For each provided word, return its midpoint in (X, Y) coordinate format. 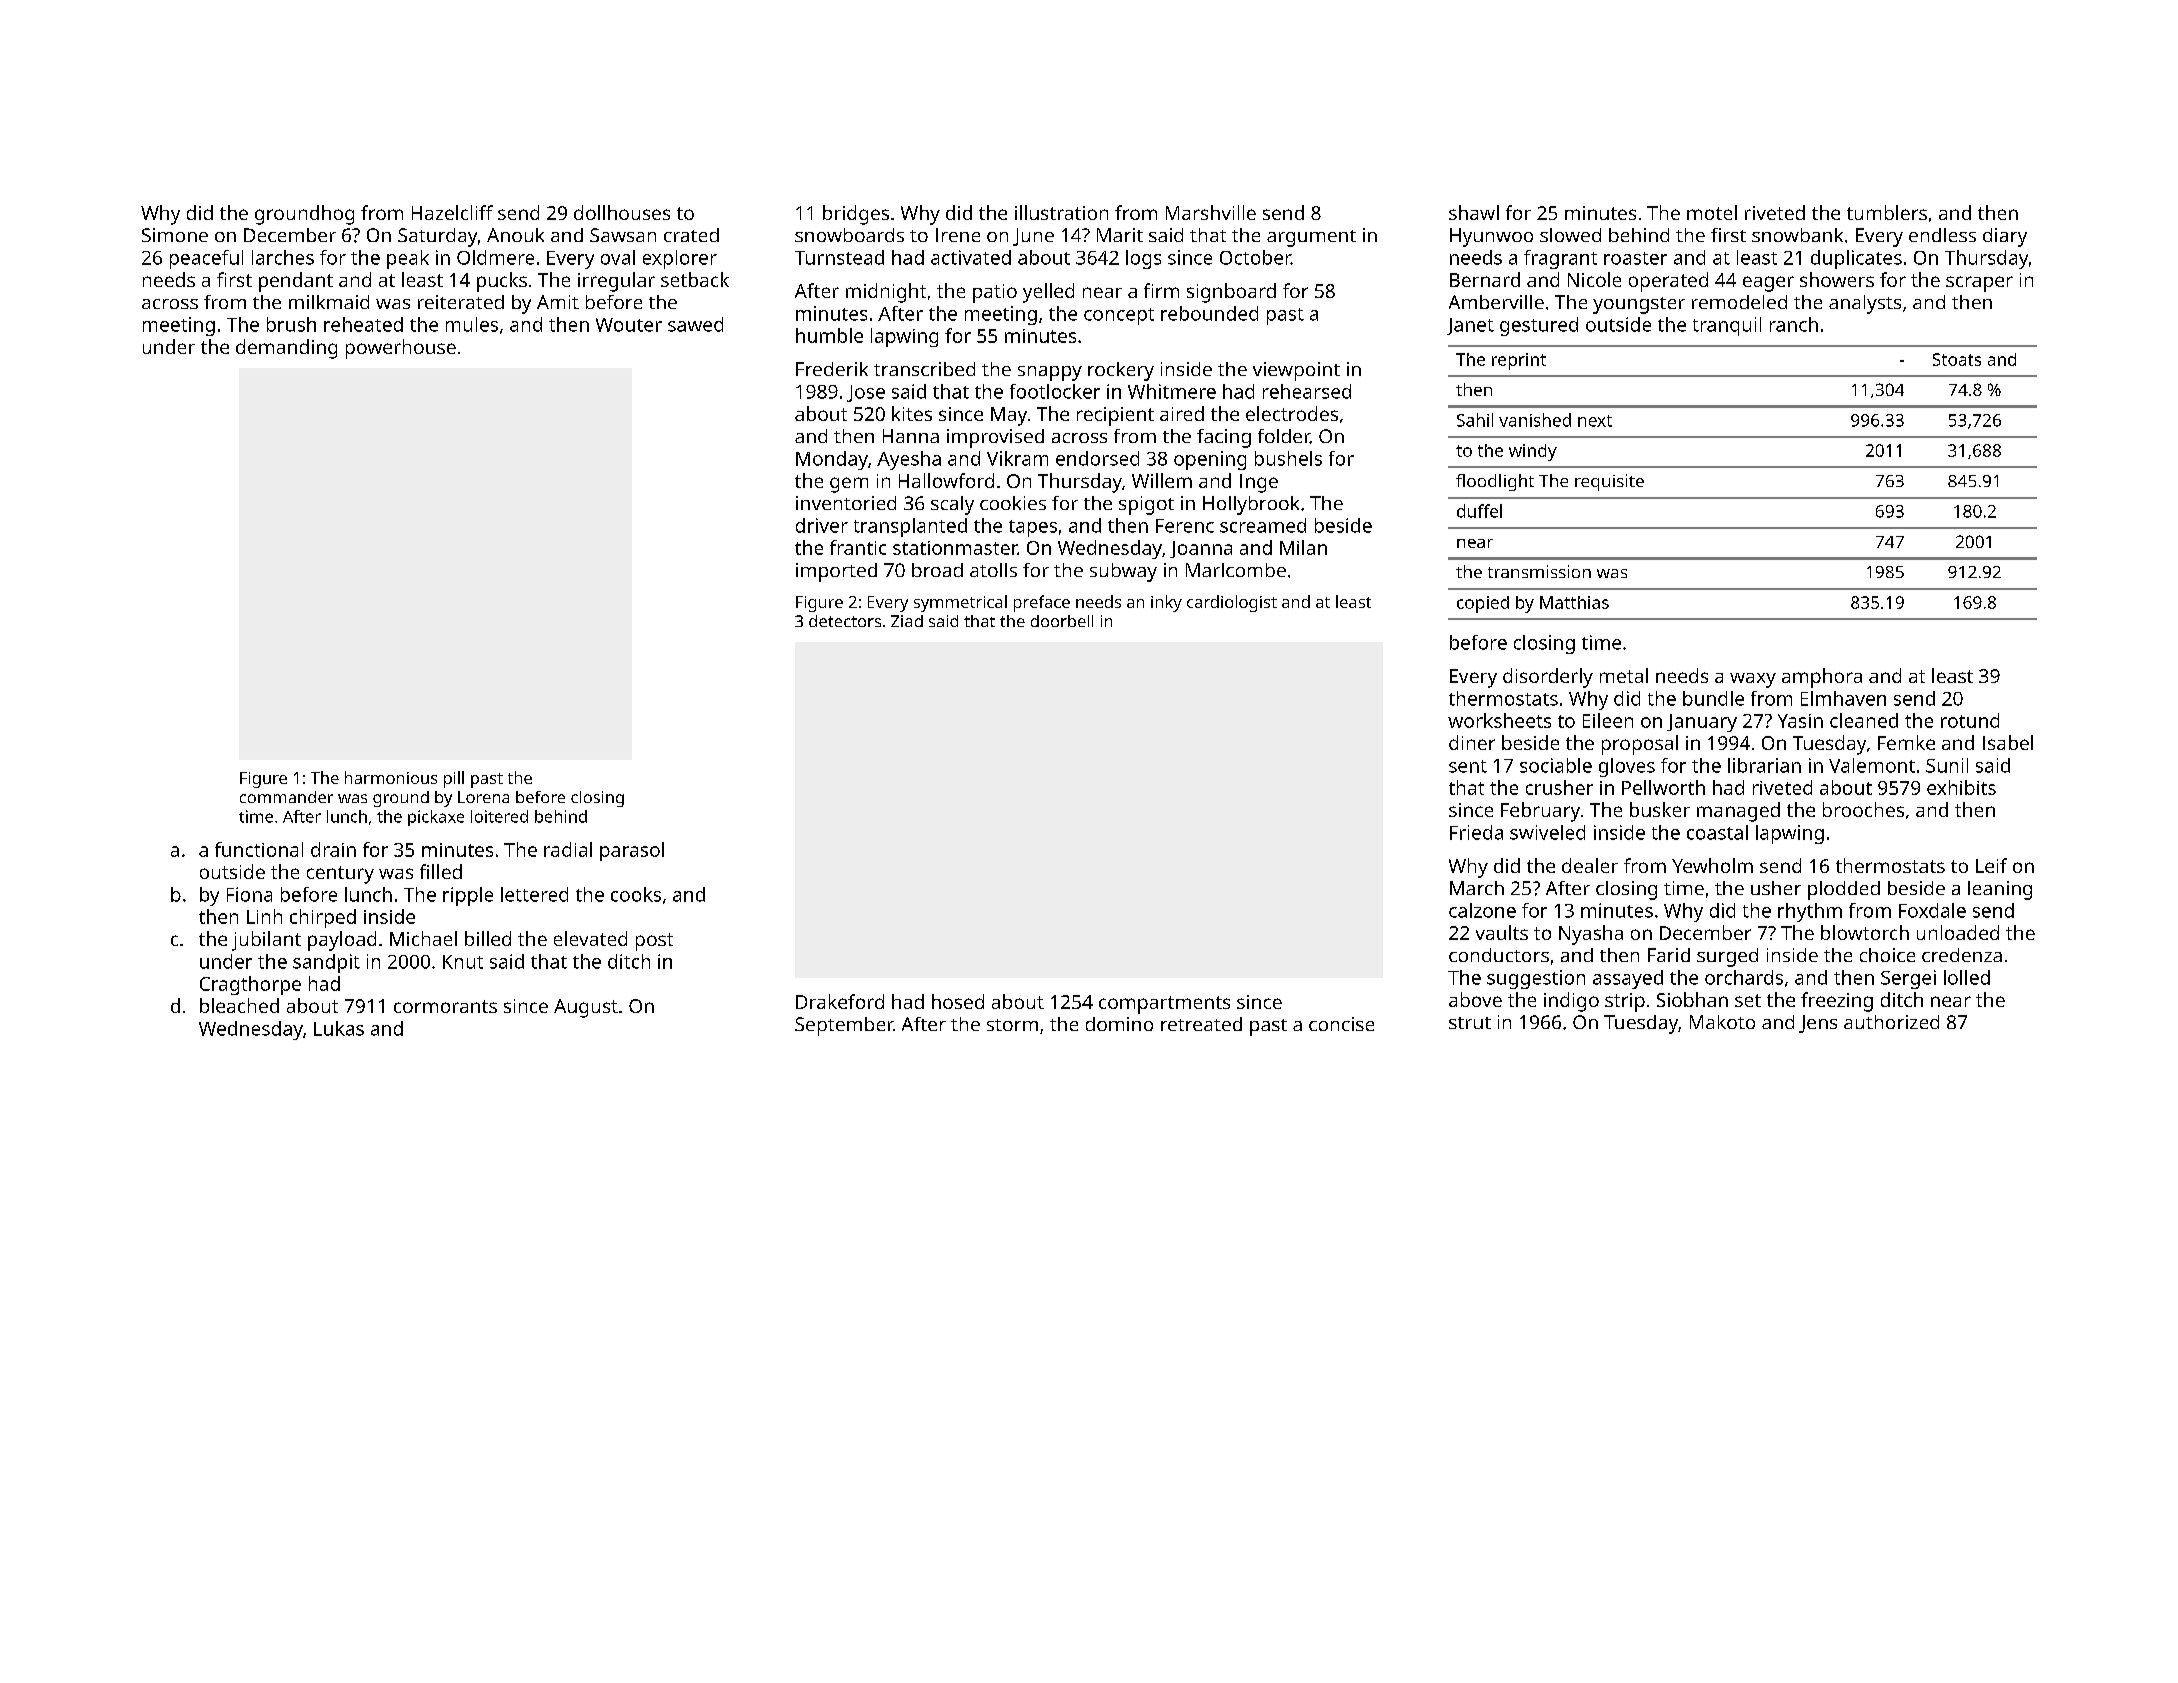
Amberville (1496, 302)
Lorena (483, 797)
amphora (1822, 678)
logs (1143, 259)
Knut (463, 962)
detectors (845, 621)
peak (408, 259)
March (1477, 888)
